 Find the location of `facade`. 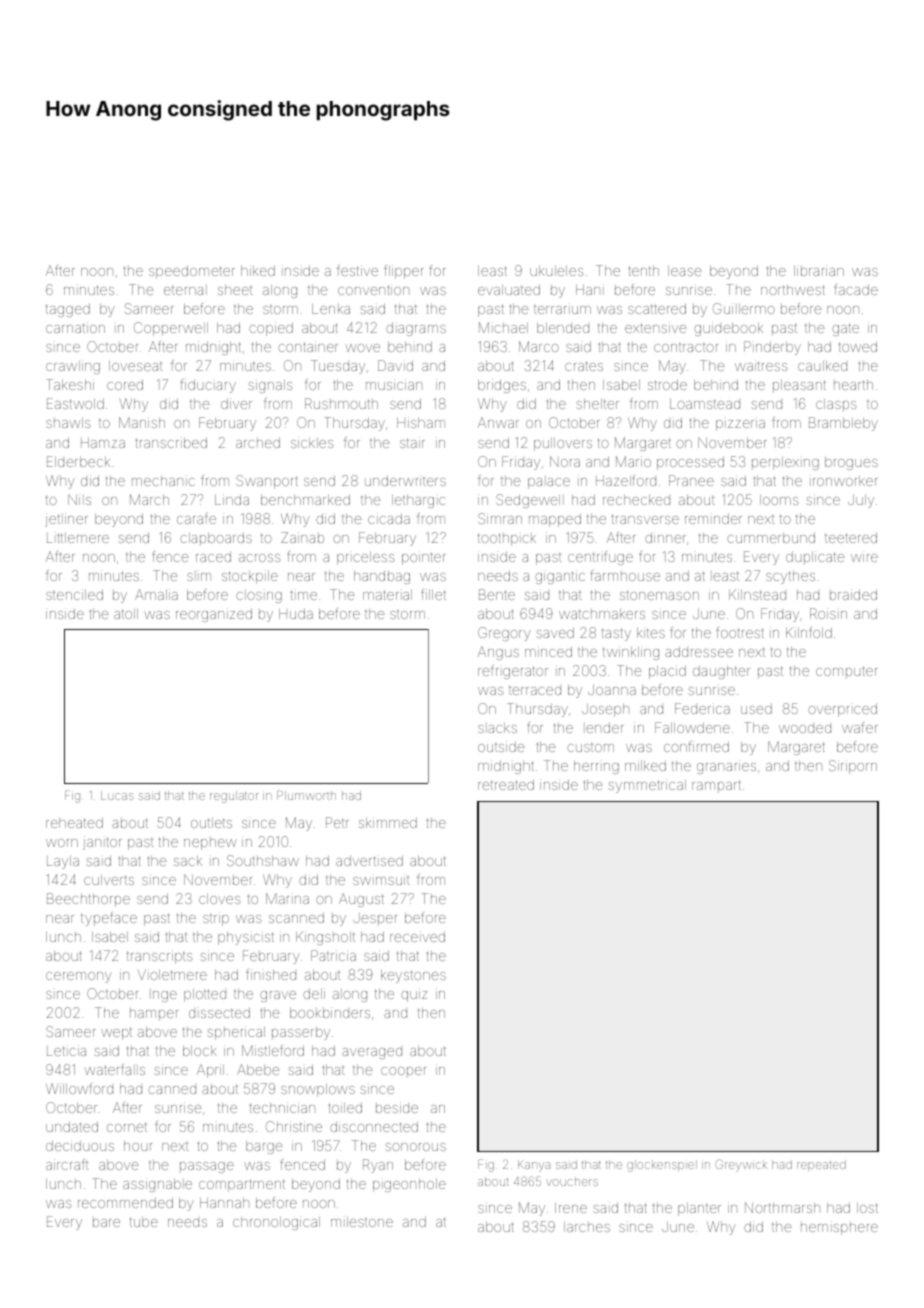

facade is located at coordinates (856, 289).
